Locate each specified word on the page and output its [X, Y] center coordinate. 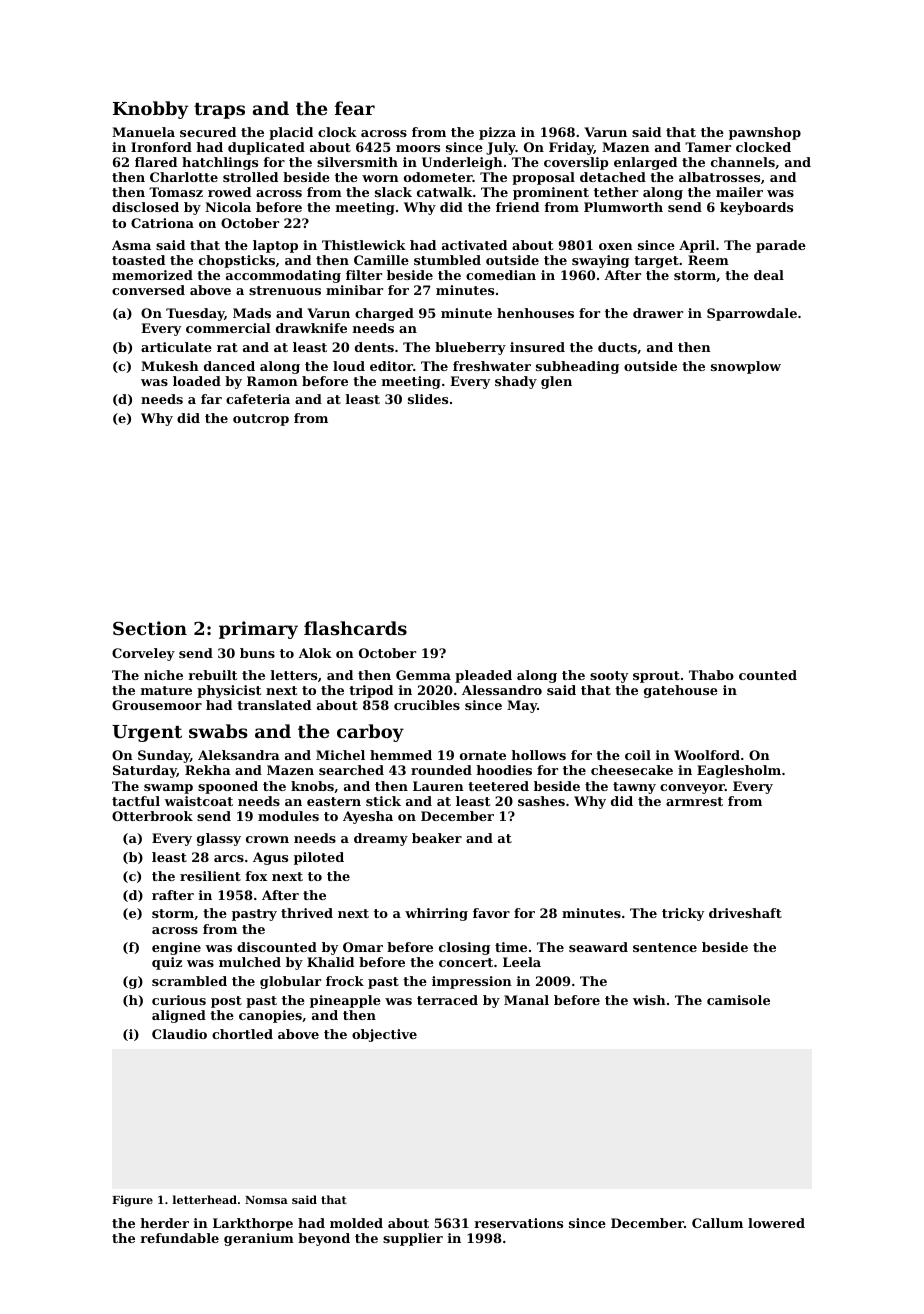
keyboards [756, 208]
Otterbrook [152, 816]
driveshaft [745, 913]
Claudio [179, 1034]
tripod [371, 691]
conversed [148, 290]
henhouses [535, 313]
